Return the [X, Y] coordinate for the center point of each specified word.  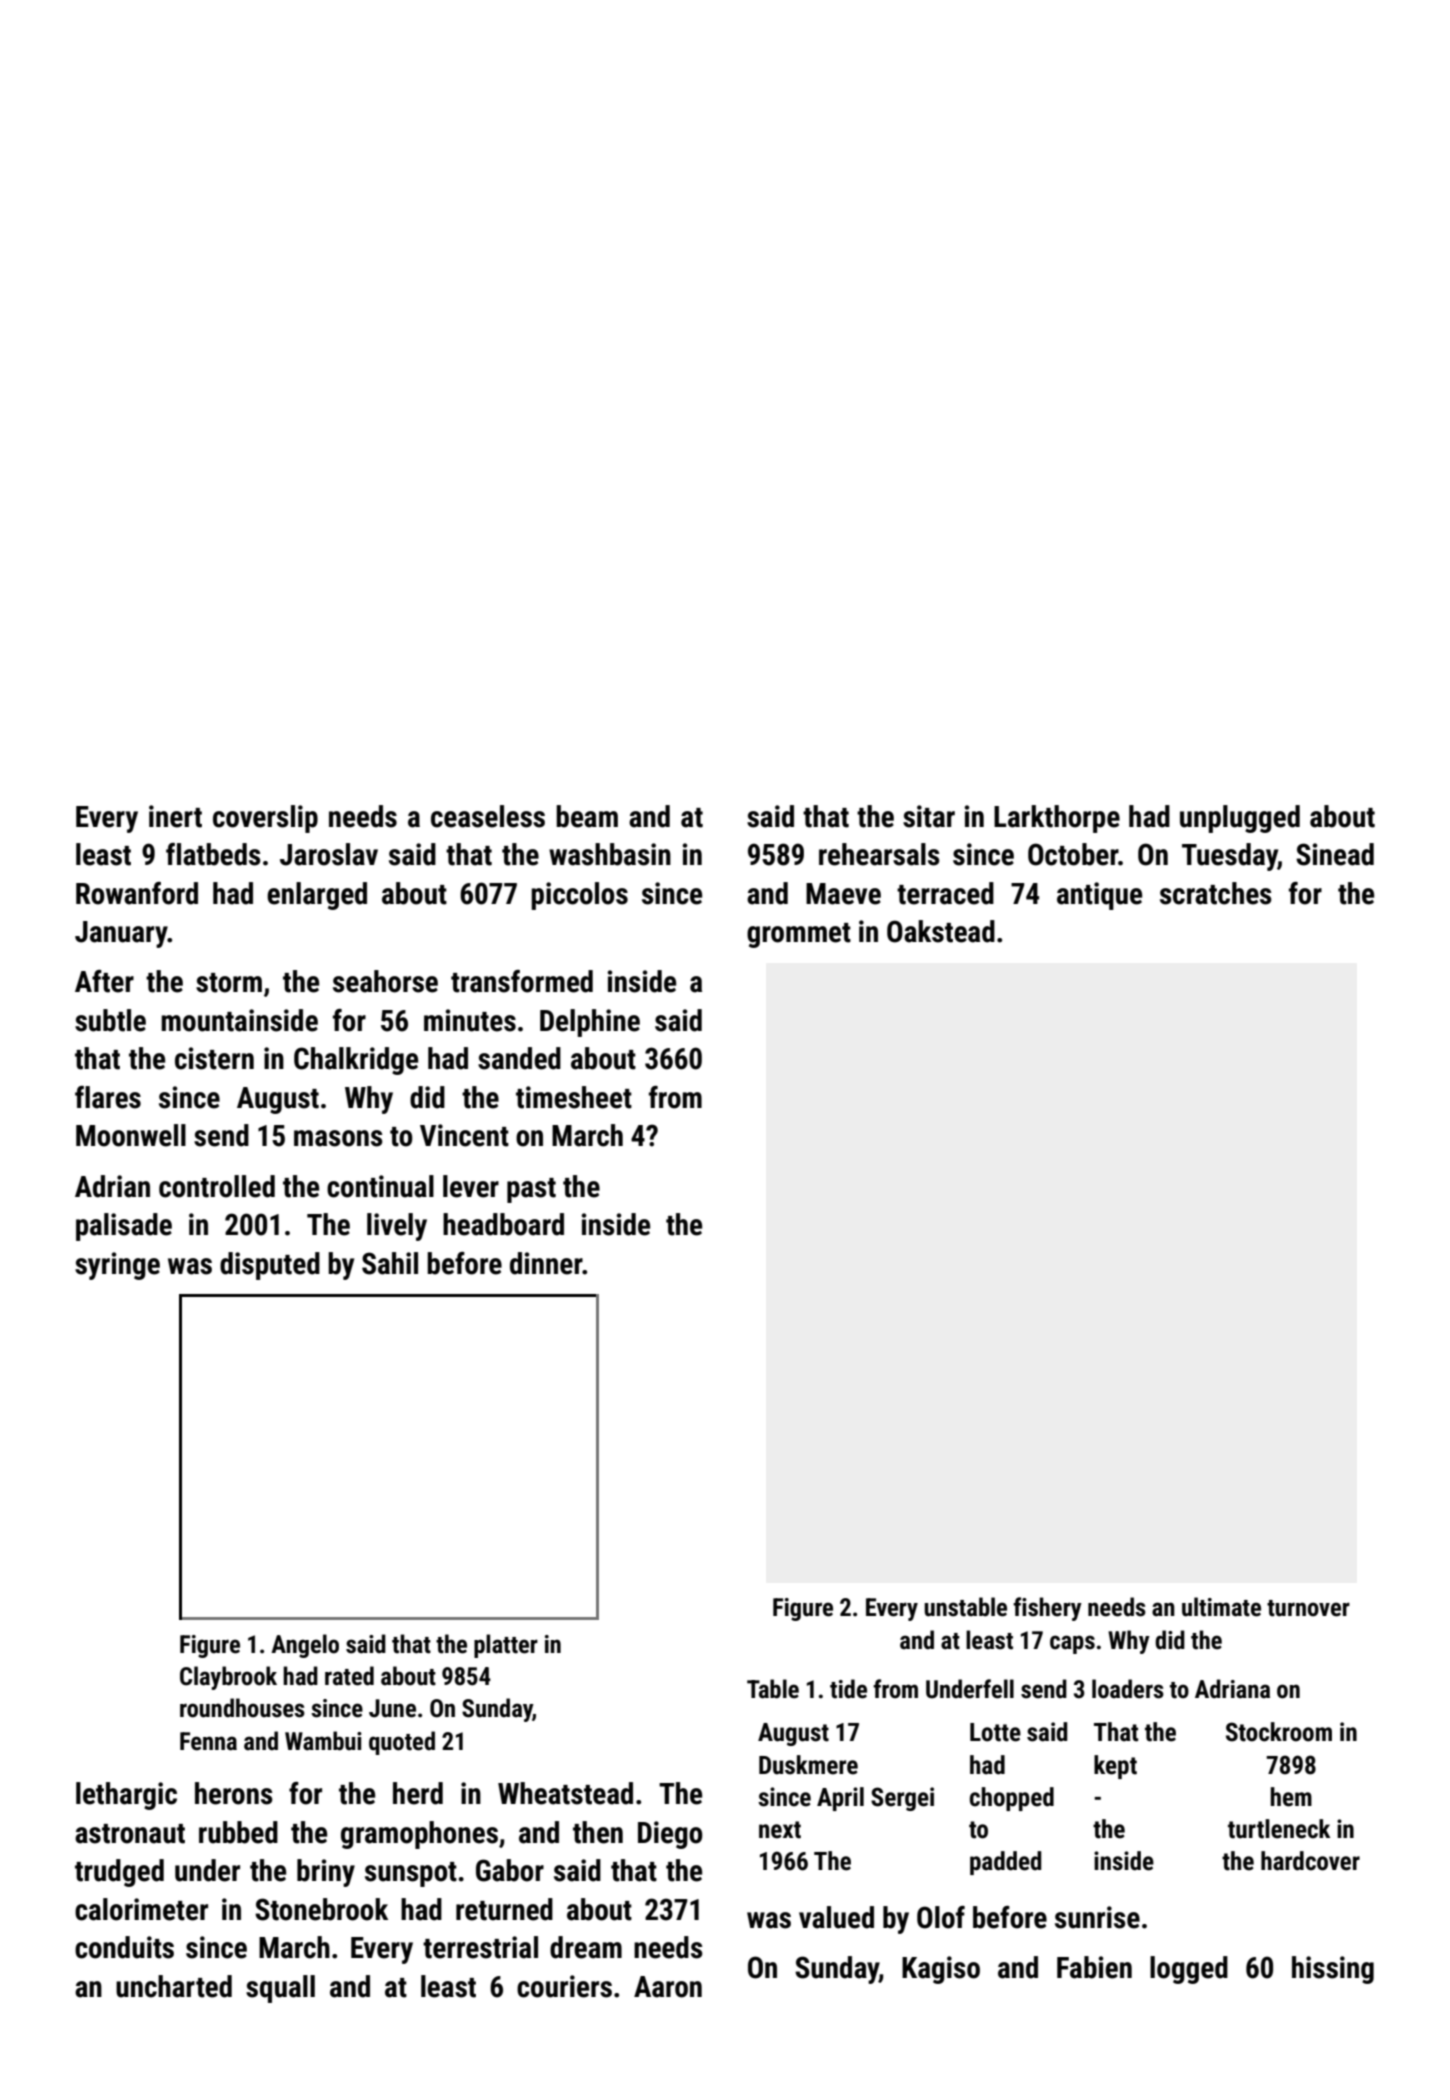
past [531, 1190]
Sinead [1335, 854]
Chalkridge [356, 1061]
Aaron [668, 1987]
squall [280, 1989]
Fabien [1094, 1967]
